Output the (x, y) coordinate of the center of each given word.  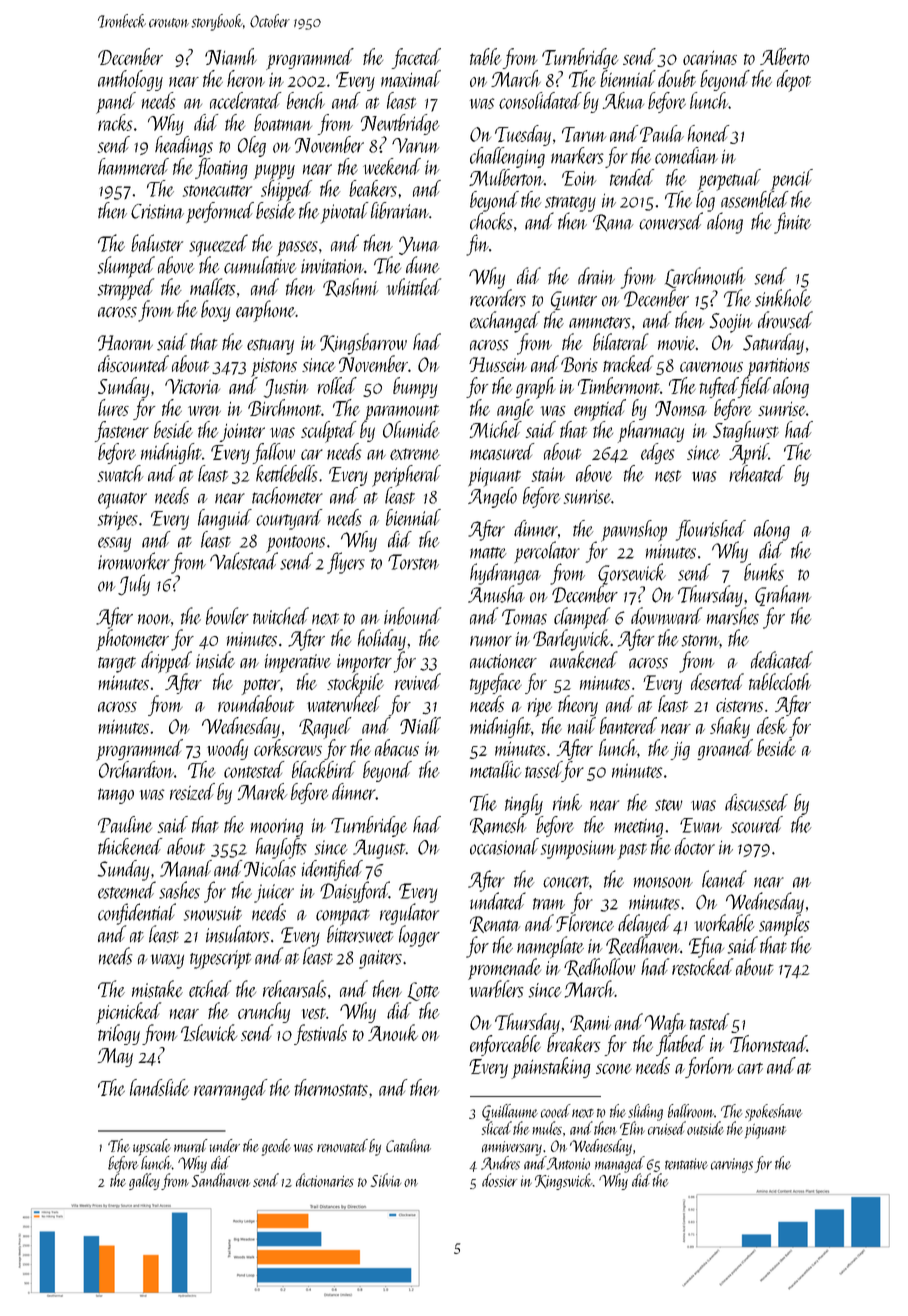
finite (792, 223)
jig (680, 751)
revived (418, 681)
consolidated (540, 100)
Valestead (244, 561)
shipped (286, 191)
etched (210, 989)
